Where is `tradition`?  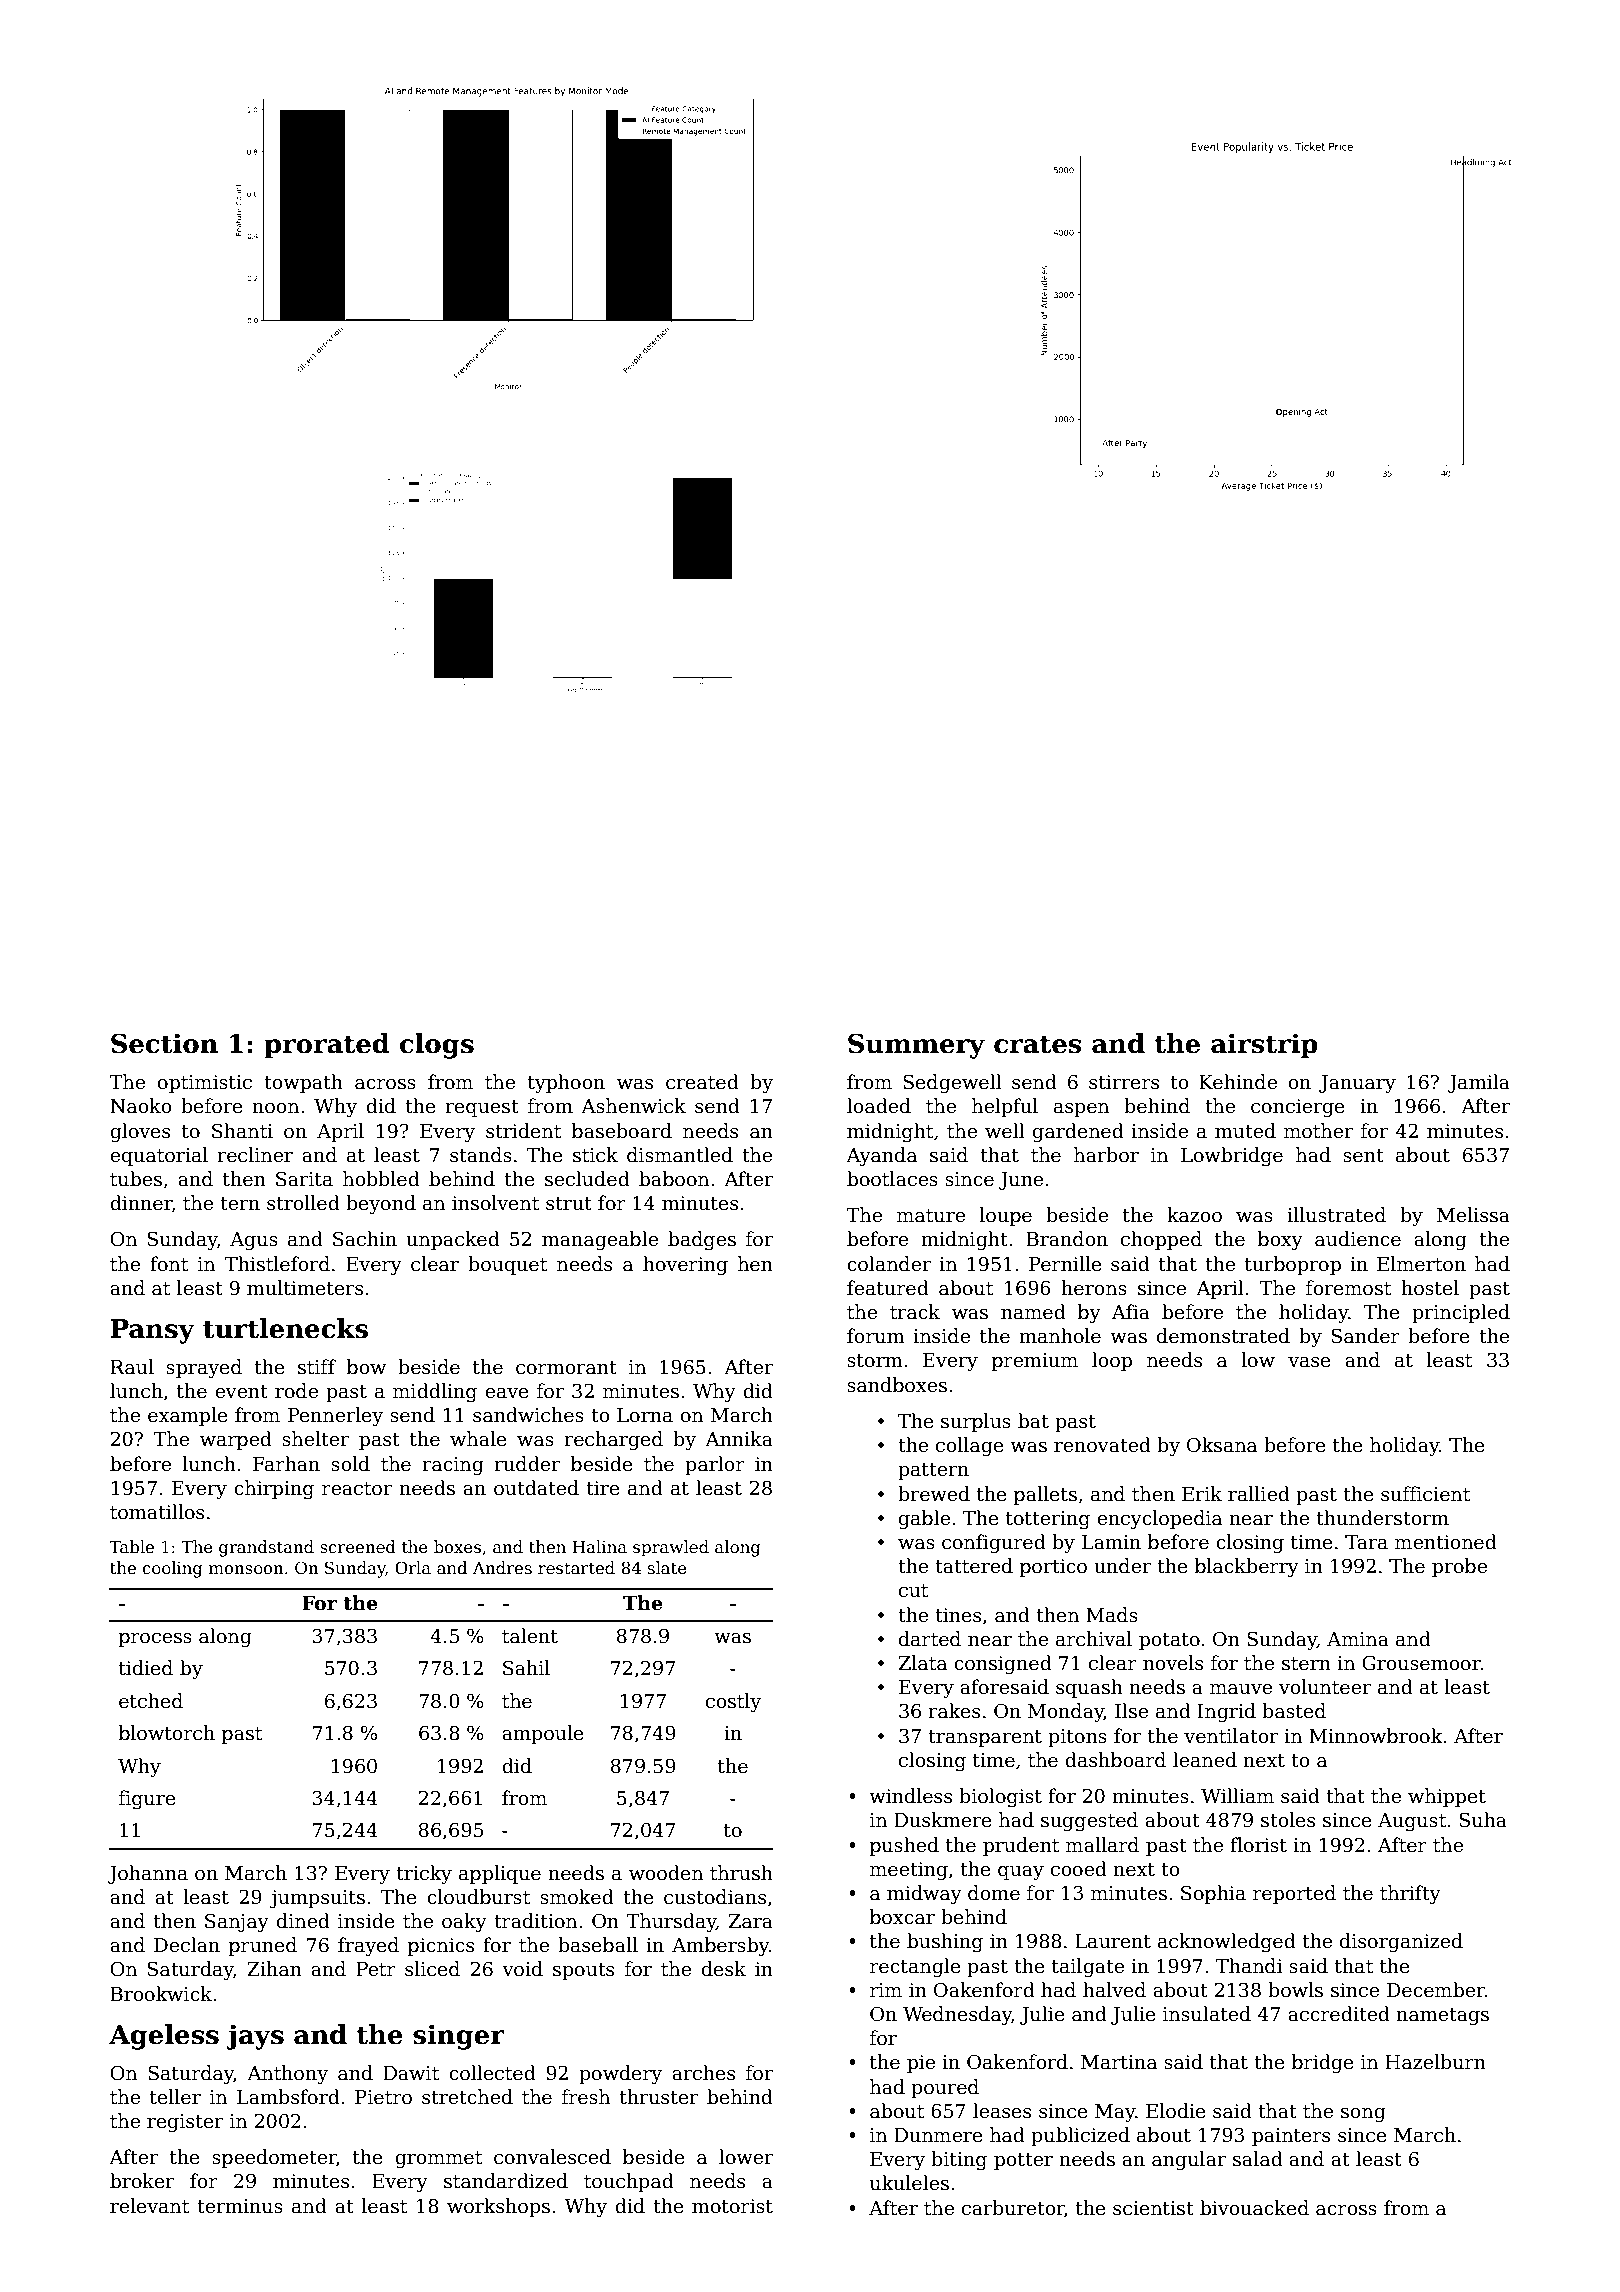
tradition is located at coordinates (535, 1921).
